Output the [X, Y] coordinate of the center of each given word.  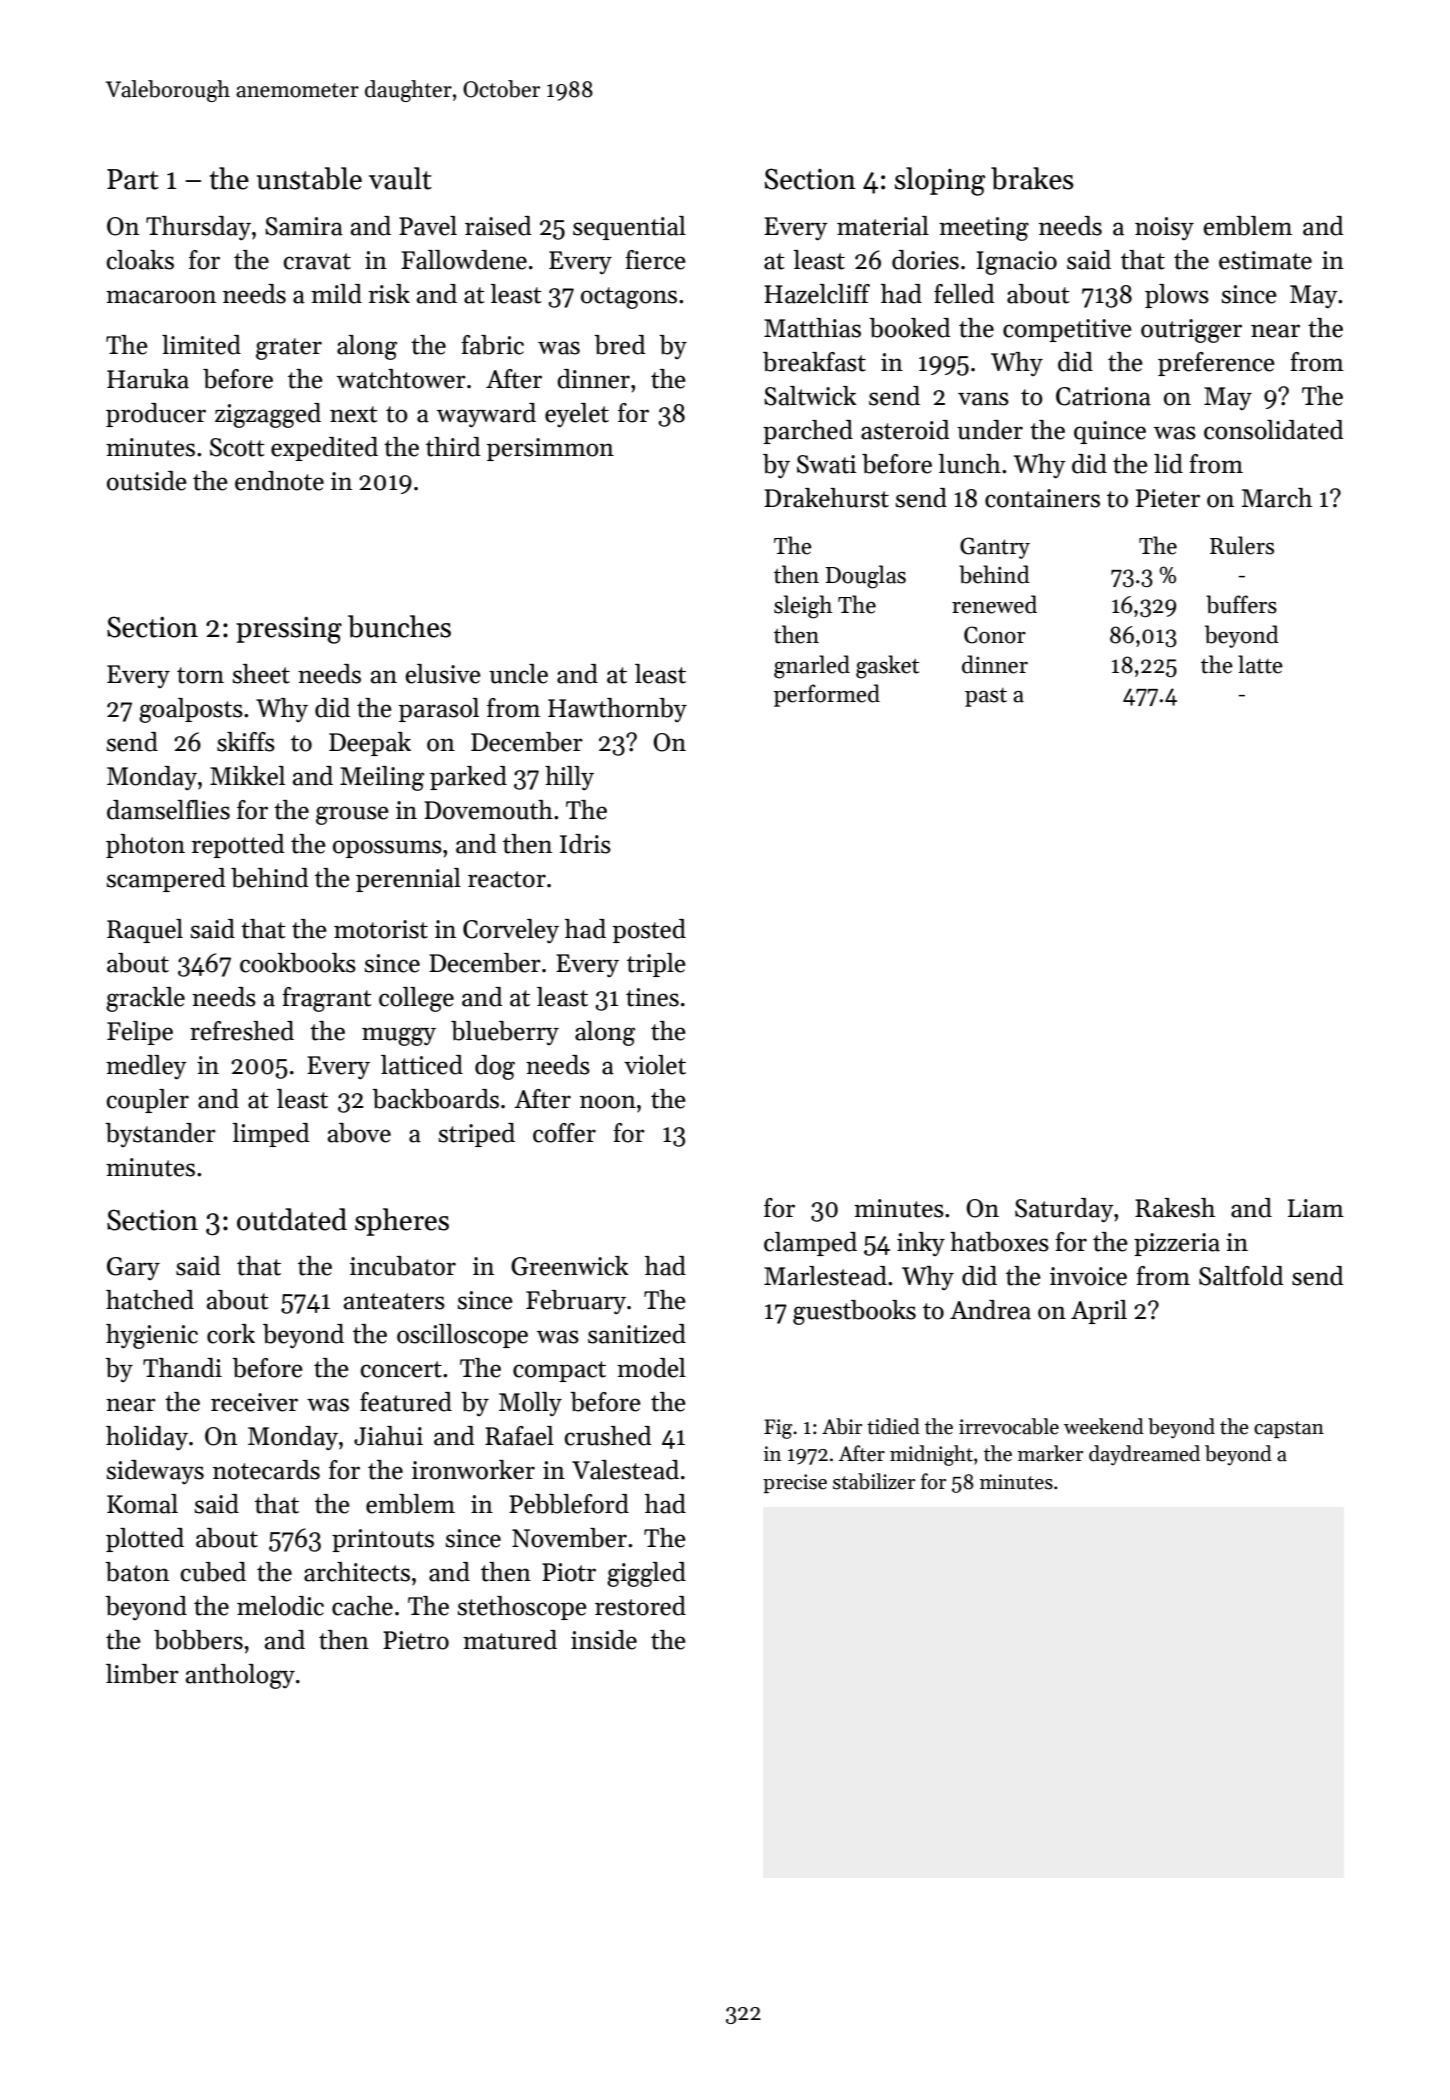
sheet [261, 674]
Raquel [145, 931]
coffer [564, 1133]
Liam [1316, 1208]
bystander [160, 1135]
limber [142, 1674]
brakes [1032, 178]
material [883, 226]
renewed [994, 604]
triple [656, 965]
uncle [518, 674]
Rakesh [1175, 1208]
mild [336, 294]
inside [604, 1640]
